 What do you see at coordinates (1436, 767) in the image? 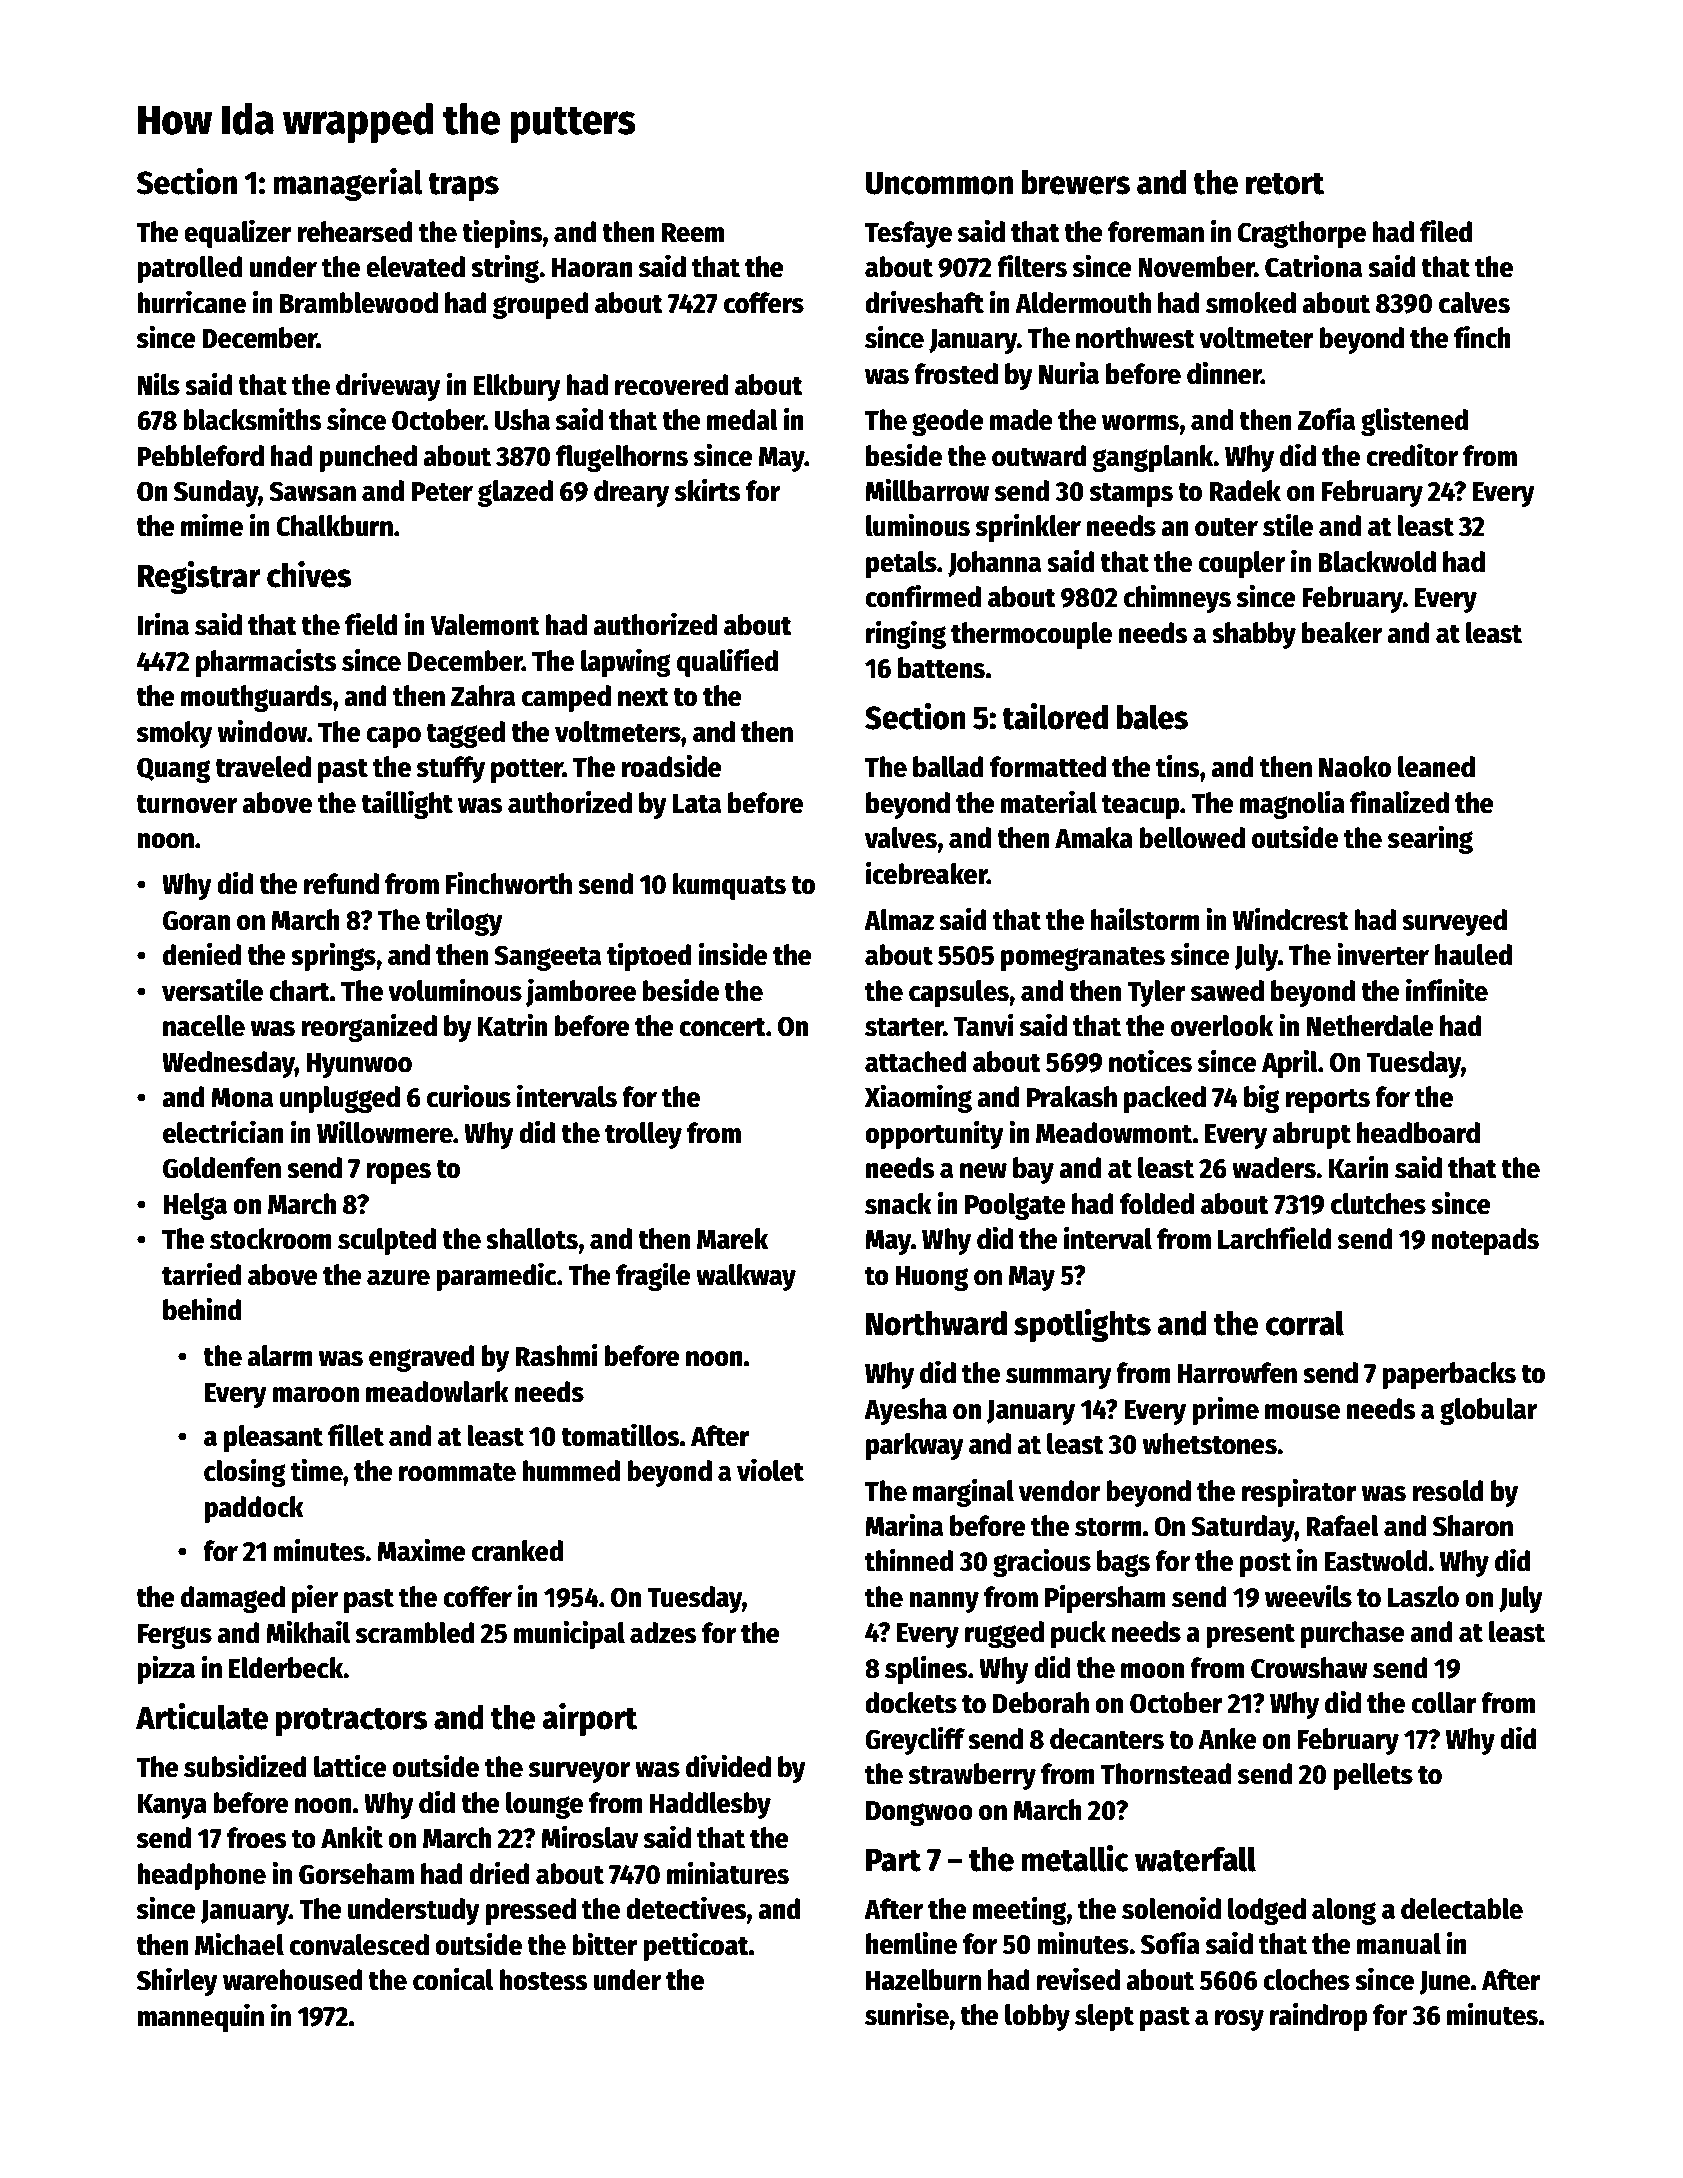
I see `leaned` at bounding box center [1436, 767].
